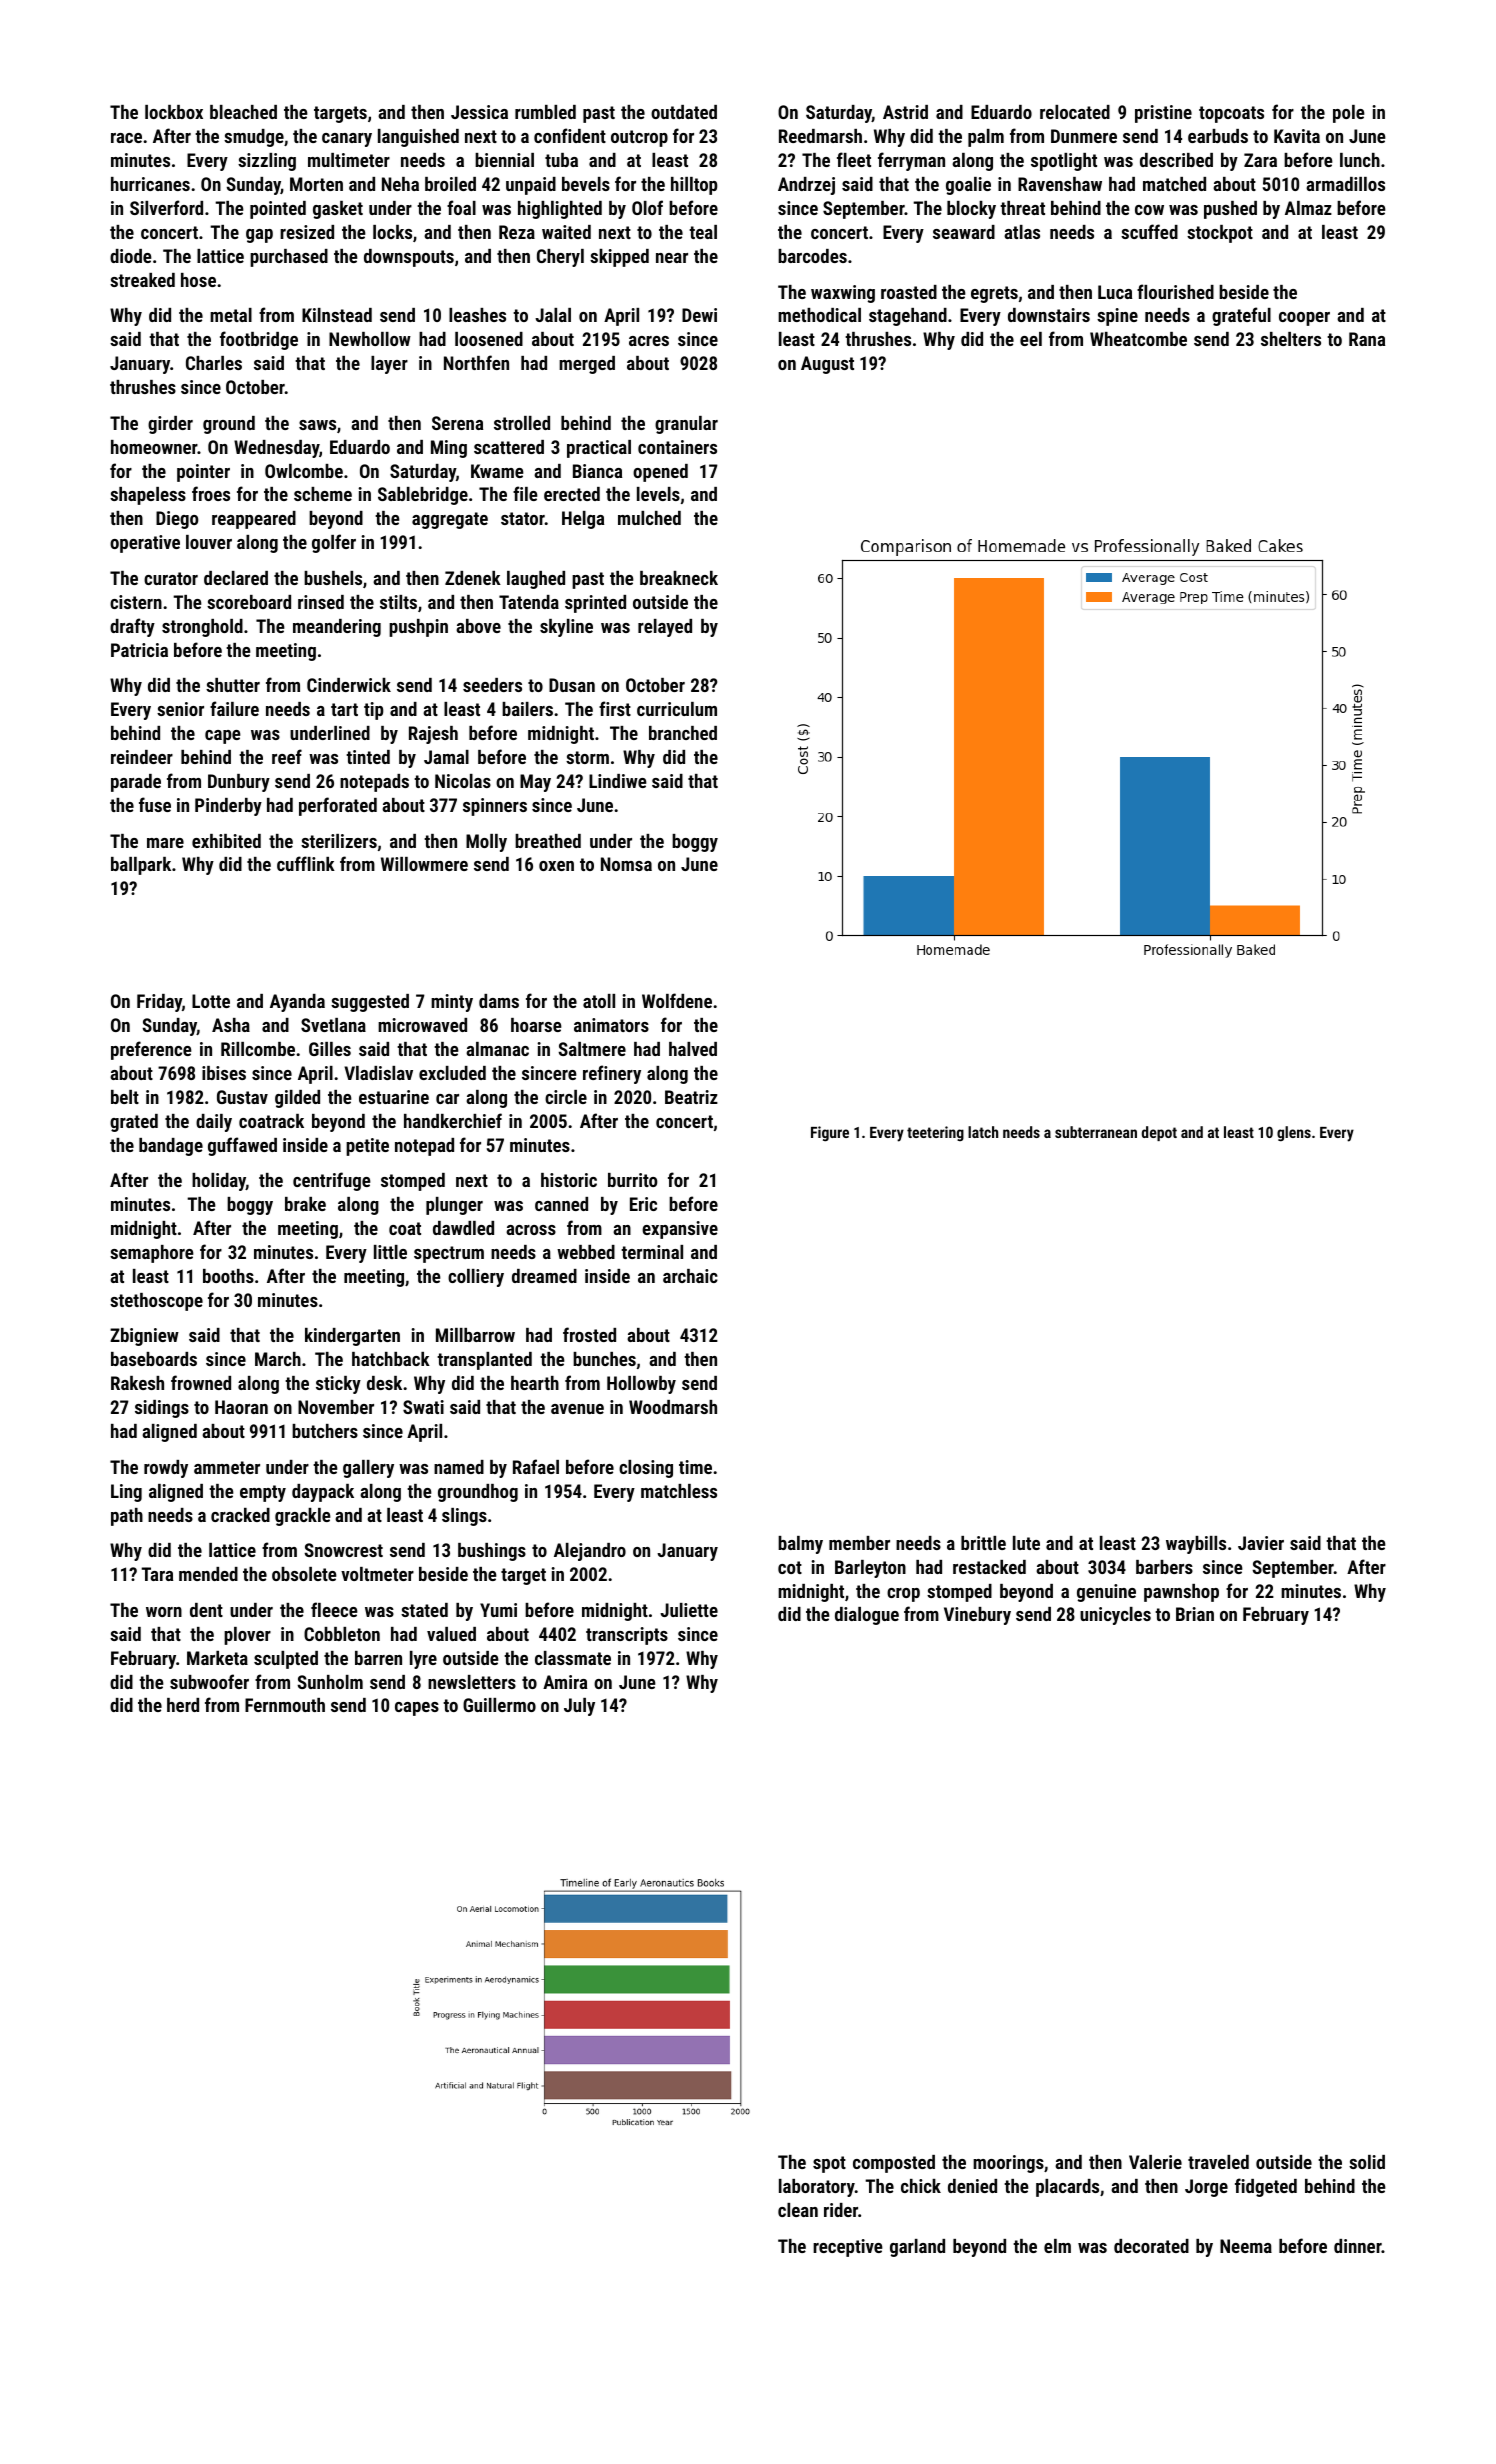 Image resolution: width=1496 pixels, height=2464 pixels. What do you see at coordinates (1026, 1543) in the screenshot?
I see `lute` at bounding box center [1026, 1543].
